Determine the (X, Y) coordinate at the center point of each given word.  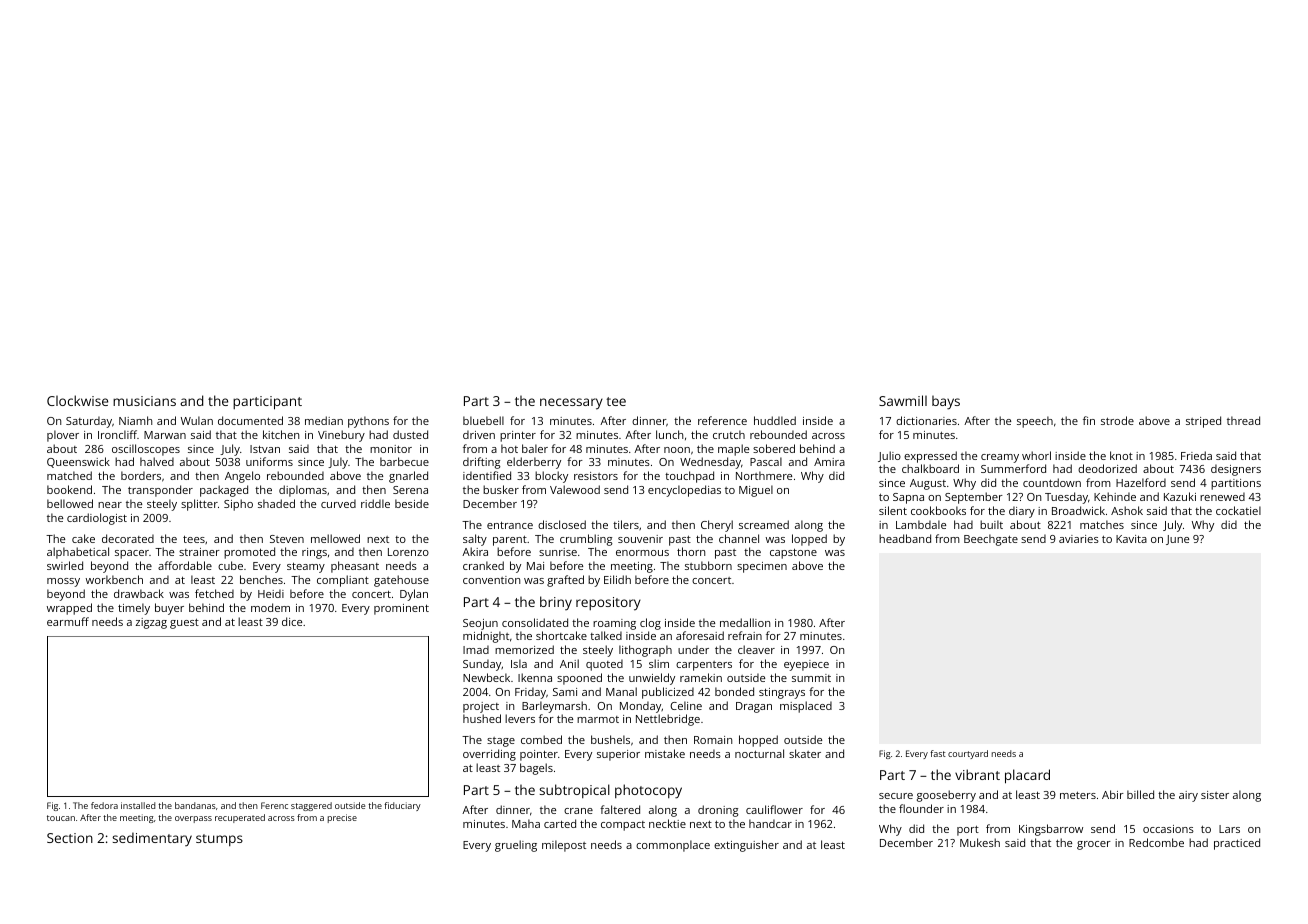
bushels (610, 739)
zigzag (151, 623)
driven (479, 434)
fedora (104, 805)
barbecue (404, 461)
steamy (306, 567)
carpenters (704, 666)
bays (946, 403)
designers (1236, 470)
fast (938, 753)
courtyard (968, 754)
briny (556, 603)
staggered (311, 806)
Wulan (197, 420)
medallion (745, 622)
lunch (669, 434)
